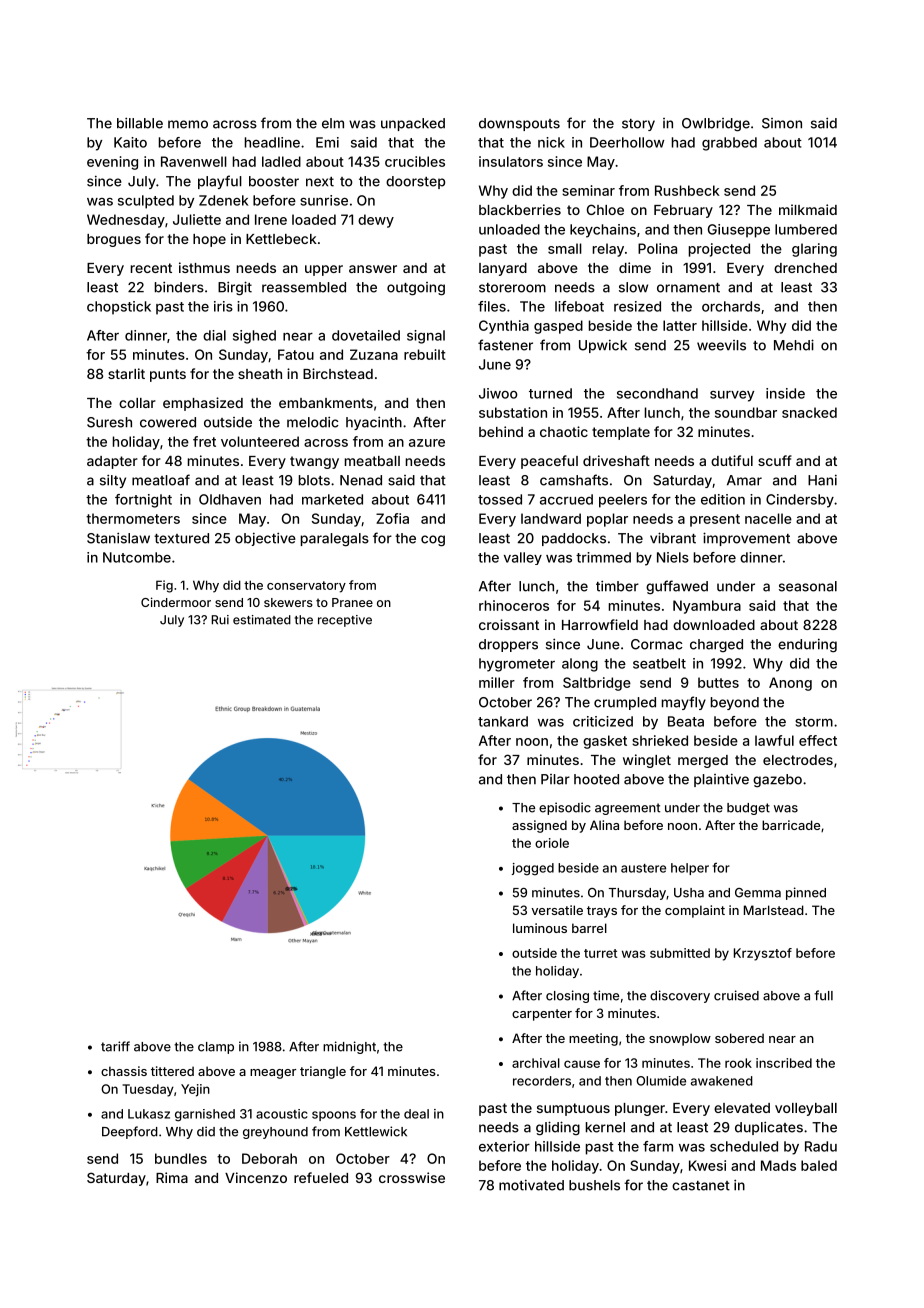  What do you see at coordinates (731, 306) in the screenshot?
I see `orchards` at bounding box center [731, 306].
